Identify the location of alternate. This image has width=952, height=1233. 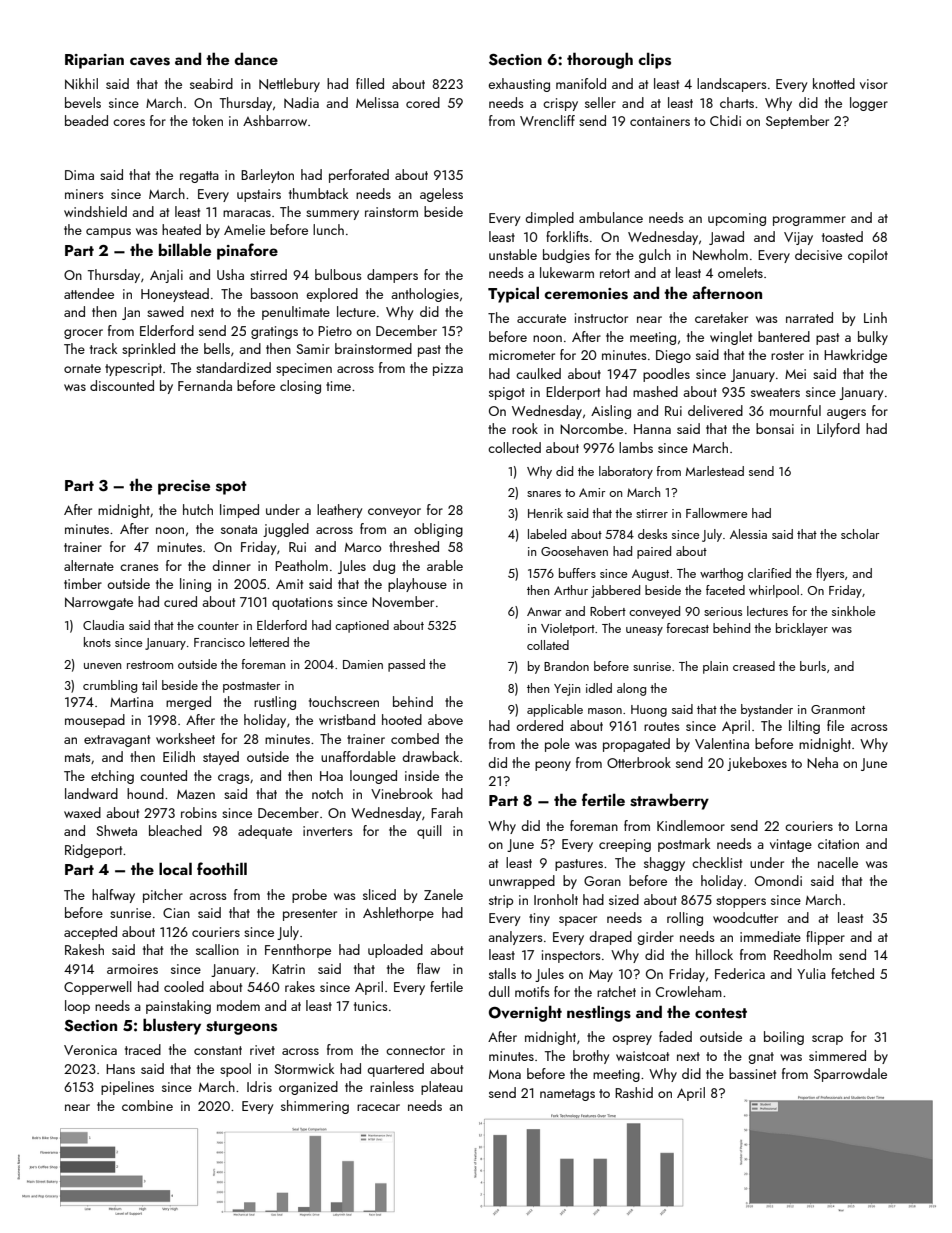
(89, 565).
